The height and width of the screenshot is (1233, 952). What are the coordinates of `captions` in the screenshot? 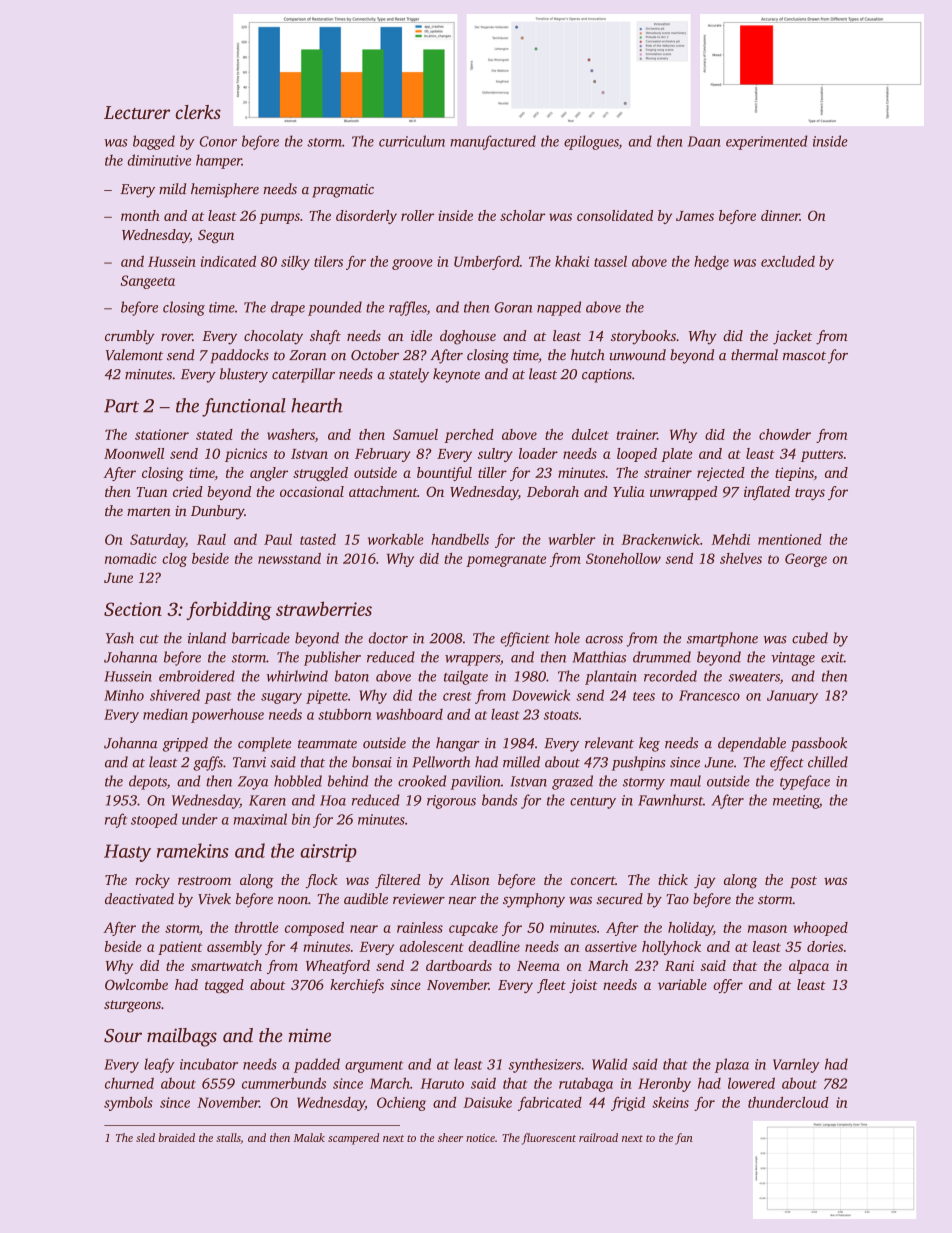 It's located at (607, 376).
